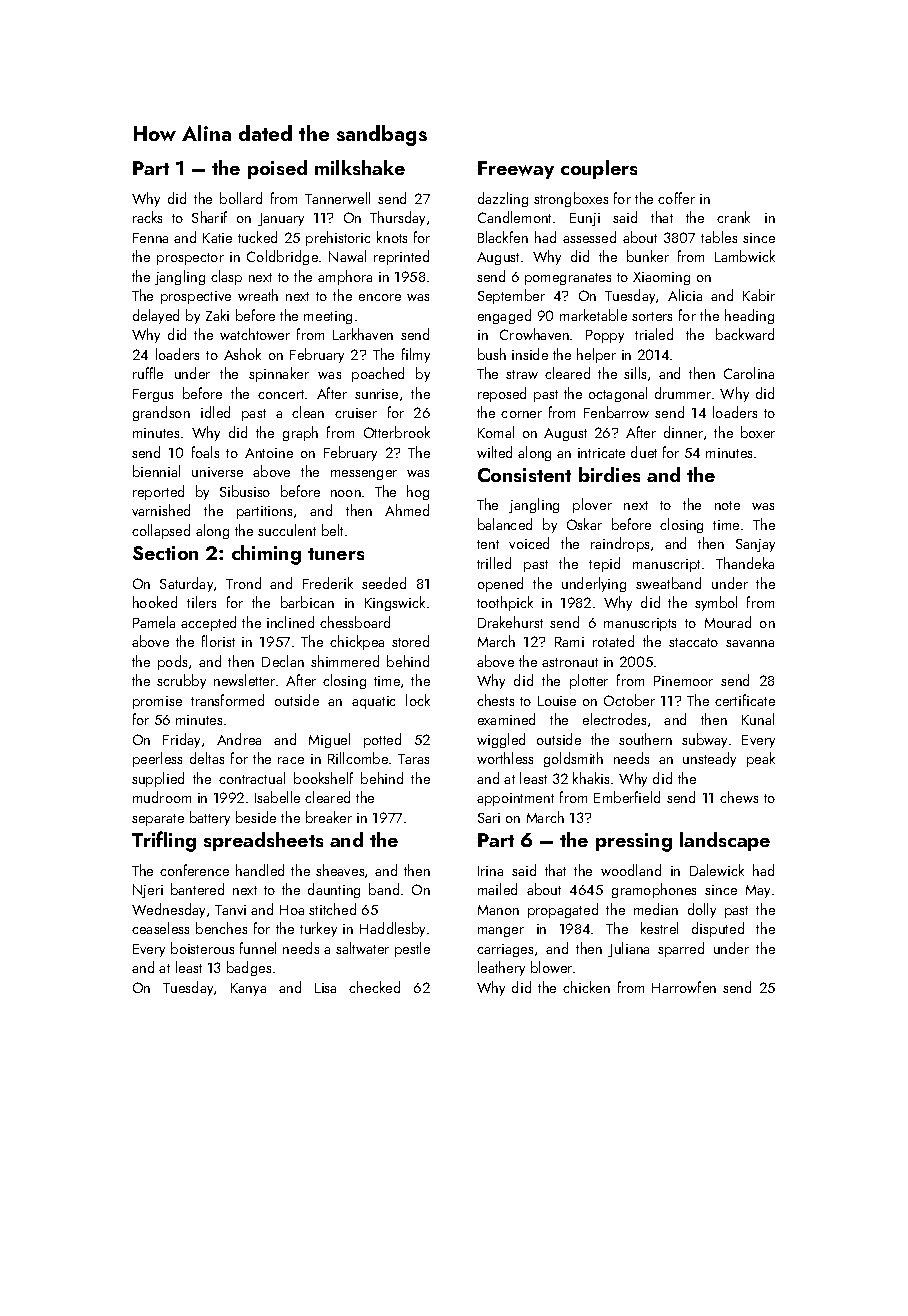 This image has height=1316, width=908. What do you see at coordinates (256, 817) in the image?
I see `beside` at bounding box center [256, 817].
